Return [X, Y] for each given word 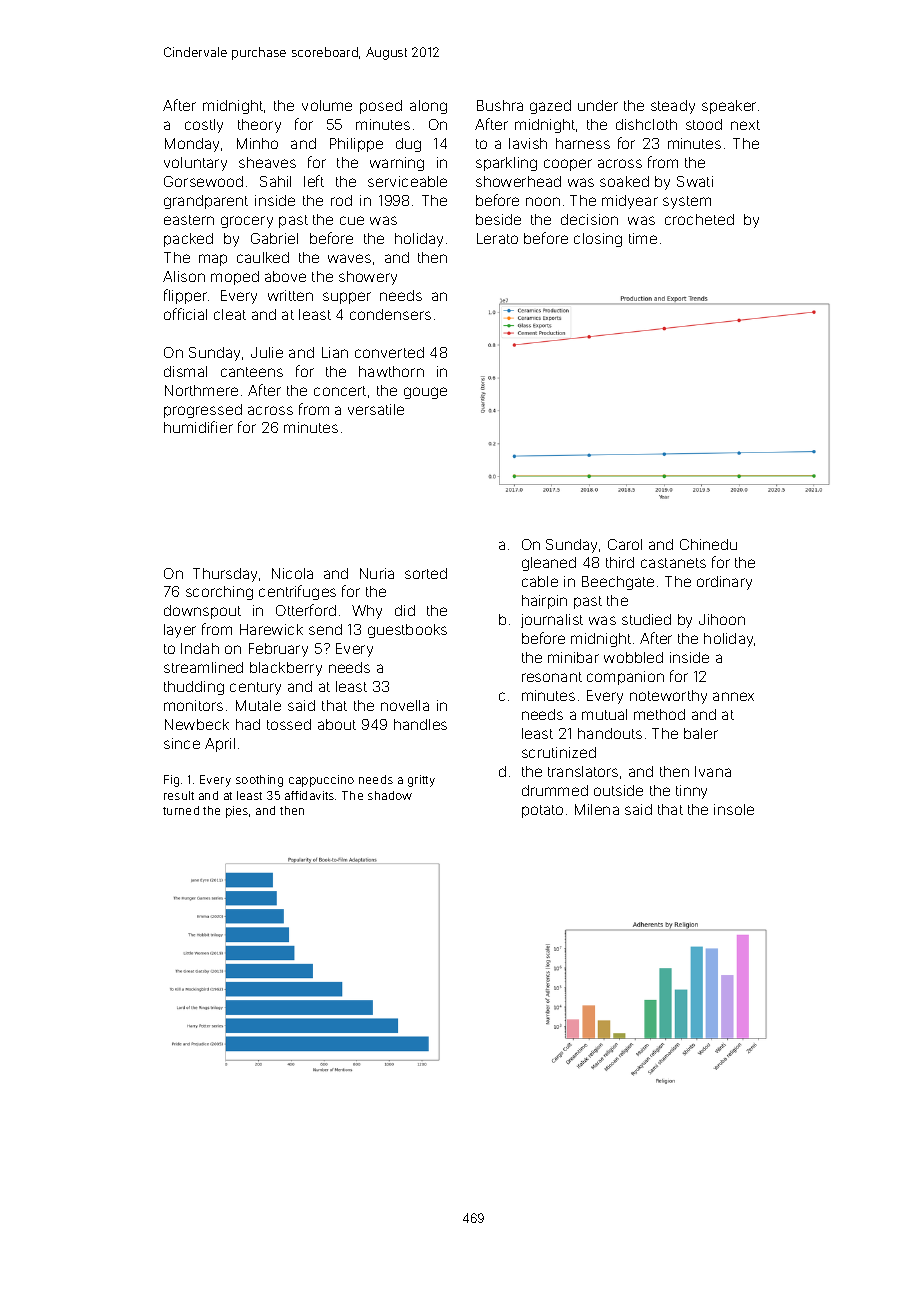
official [185, 314]
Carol [625, 544]
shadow [390, 795]
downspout [202, 612]
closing [598, 240]
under [598, 105]
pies [237, 812]
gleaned [549, 564]
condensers [390, 314]
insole [734, 809]
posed [381, 107]
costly [204, 126]
